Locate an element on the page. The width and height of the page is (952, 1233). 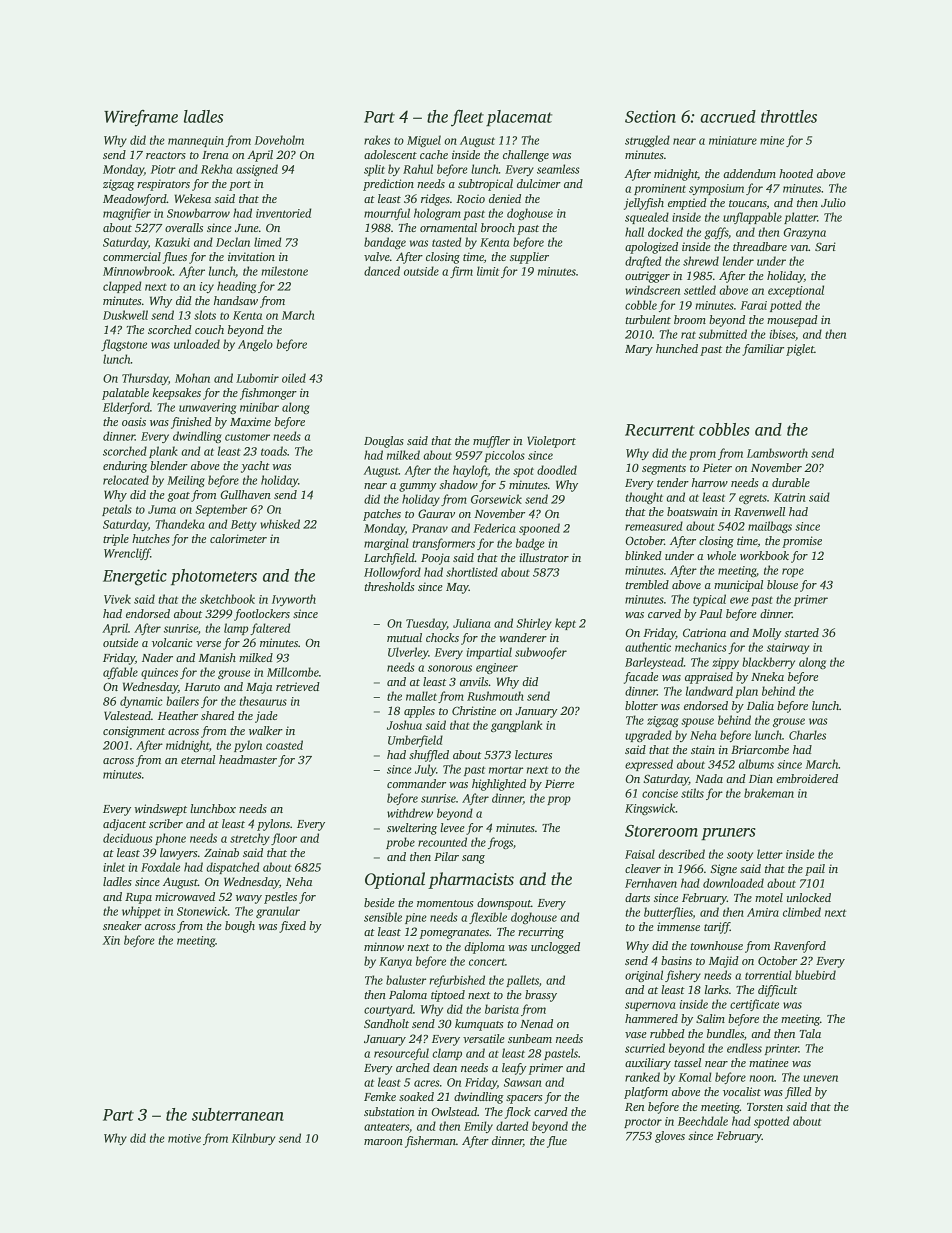
embroidered is located at coordinates (807, 778).
